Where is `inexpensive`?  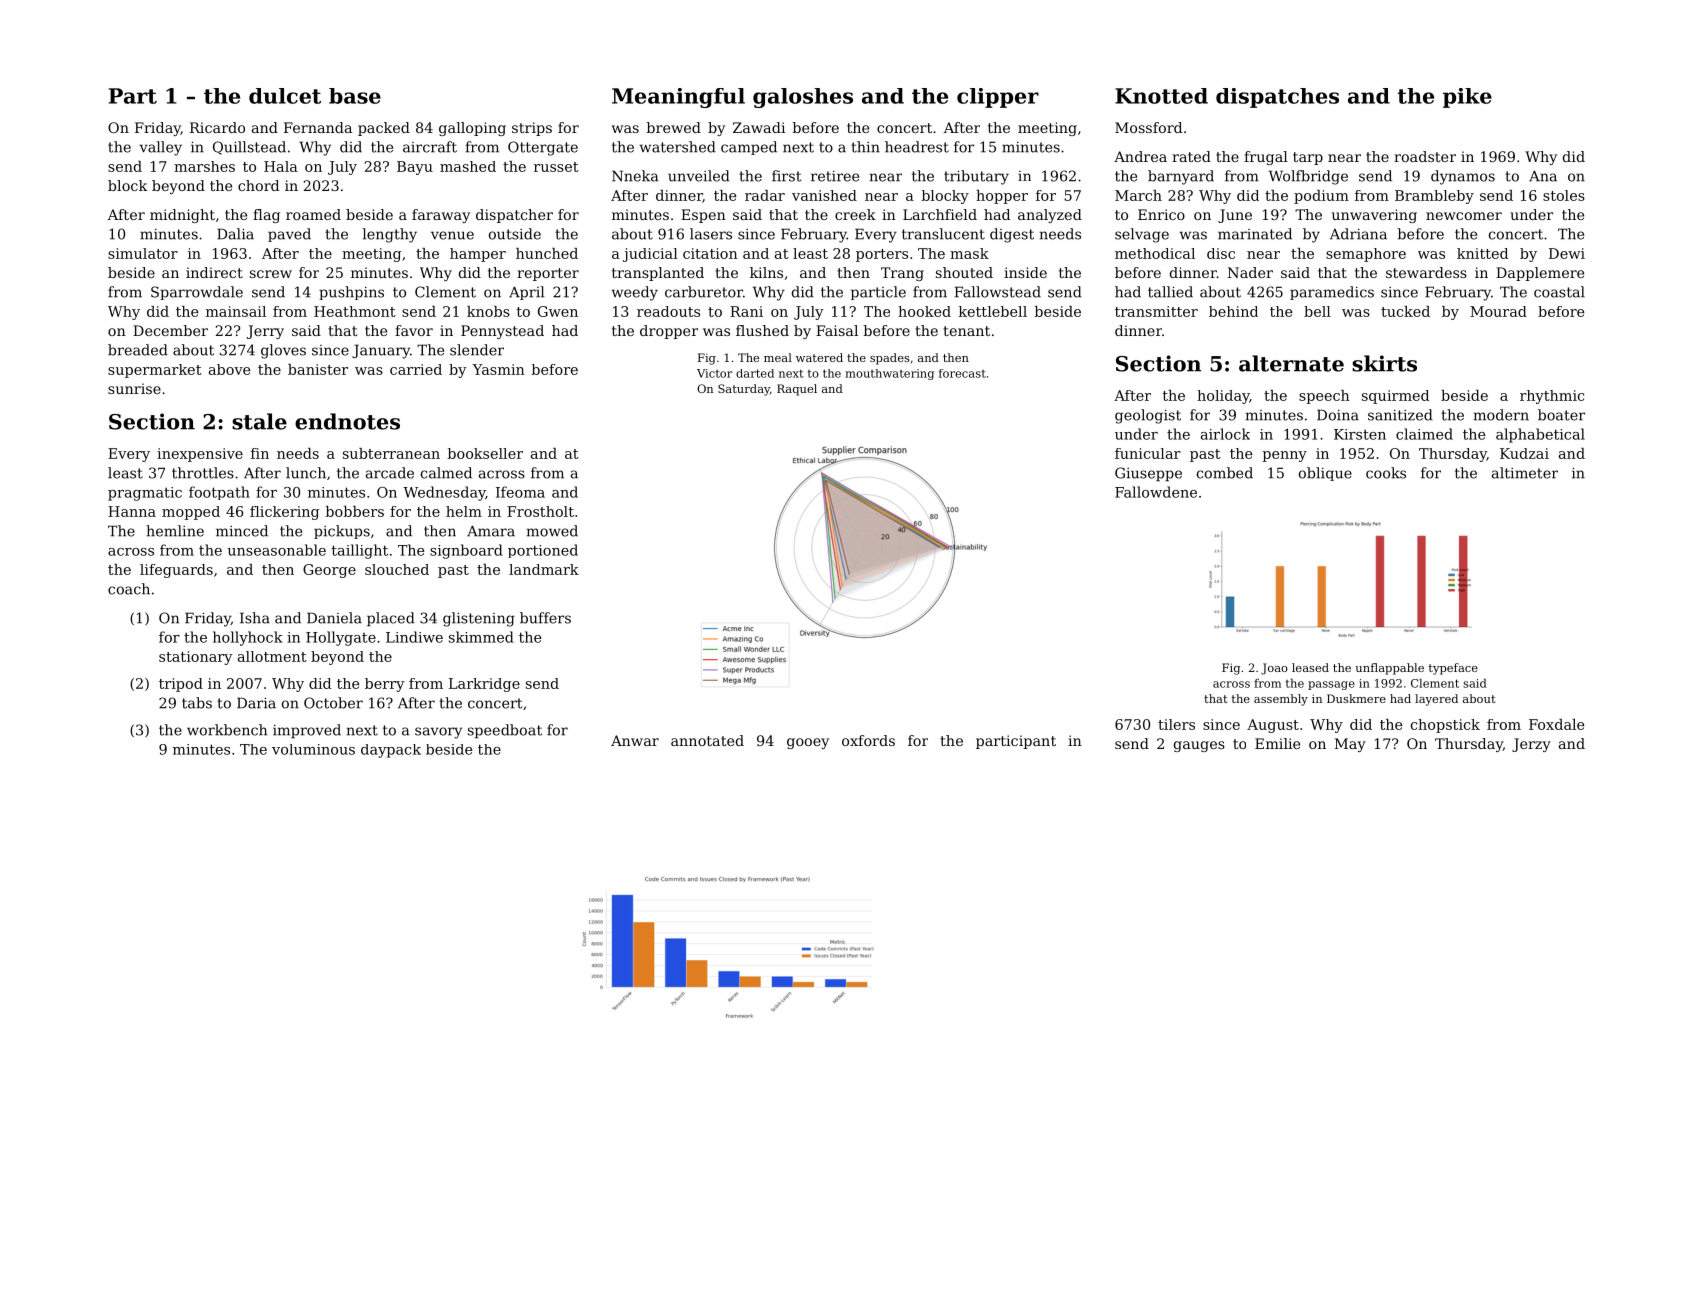
inexpensive is located at coordinates (200, 455).
